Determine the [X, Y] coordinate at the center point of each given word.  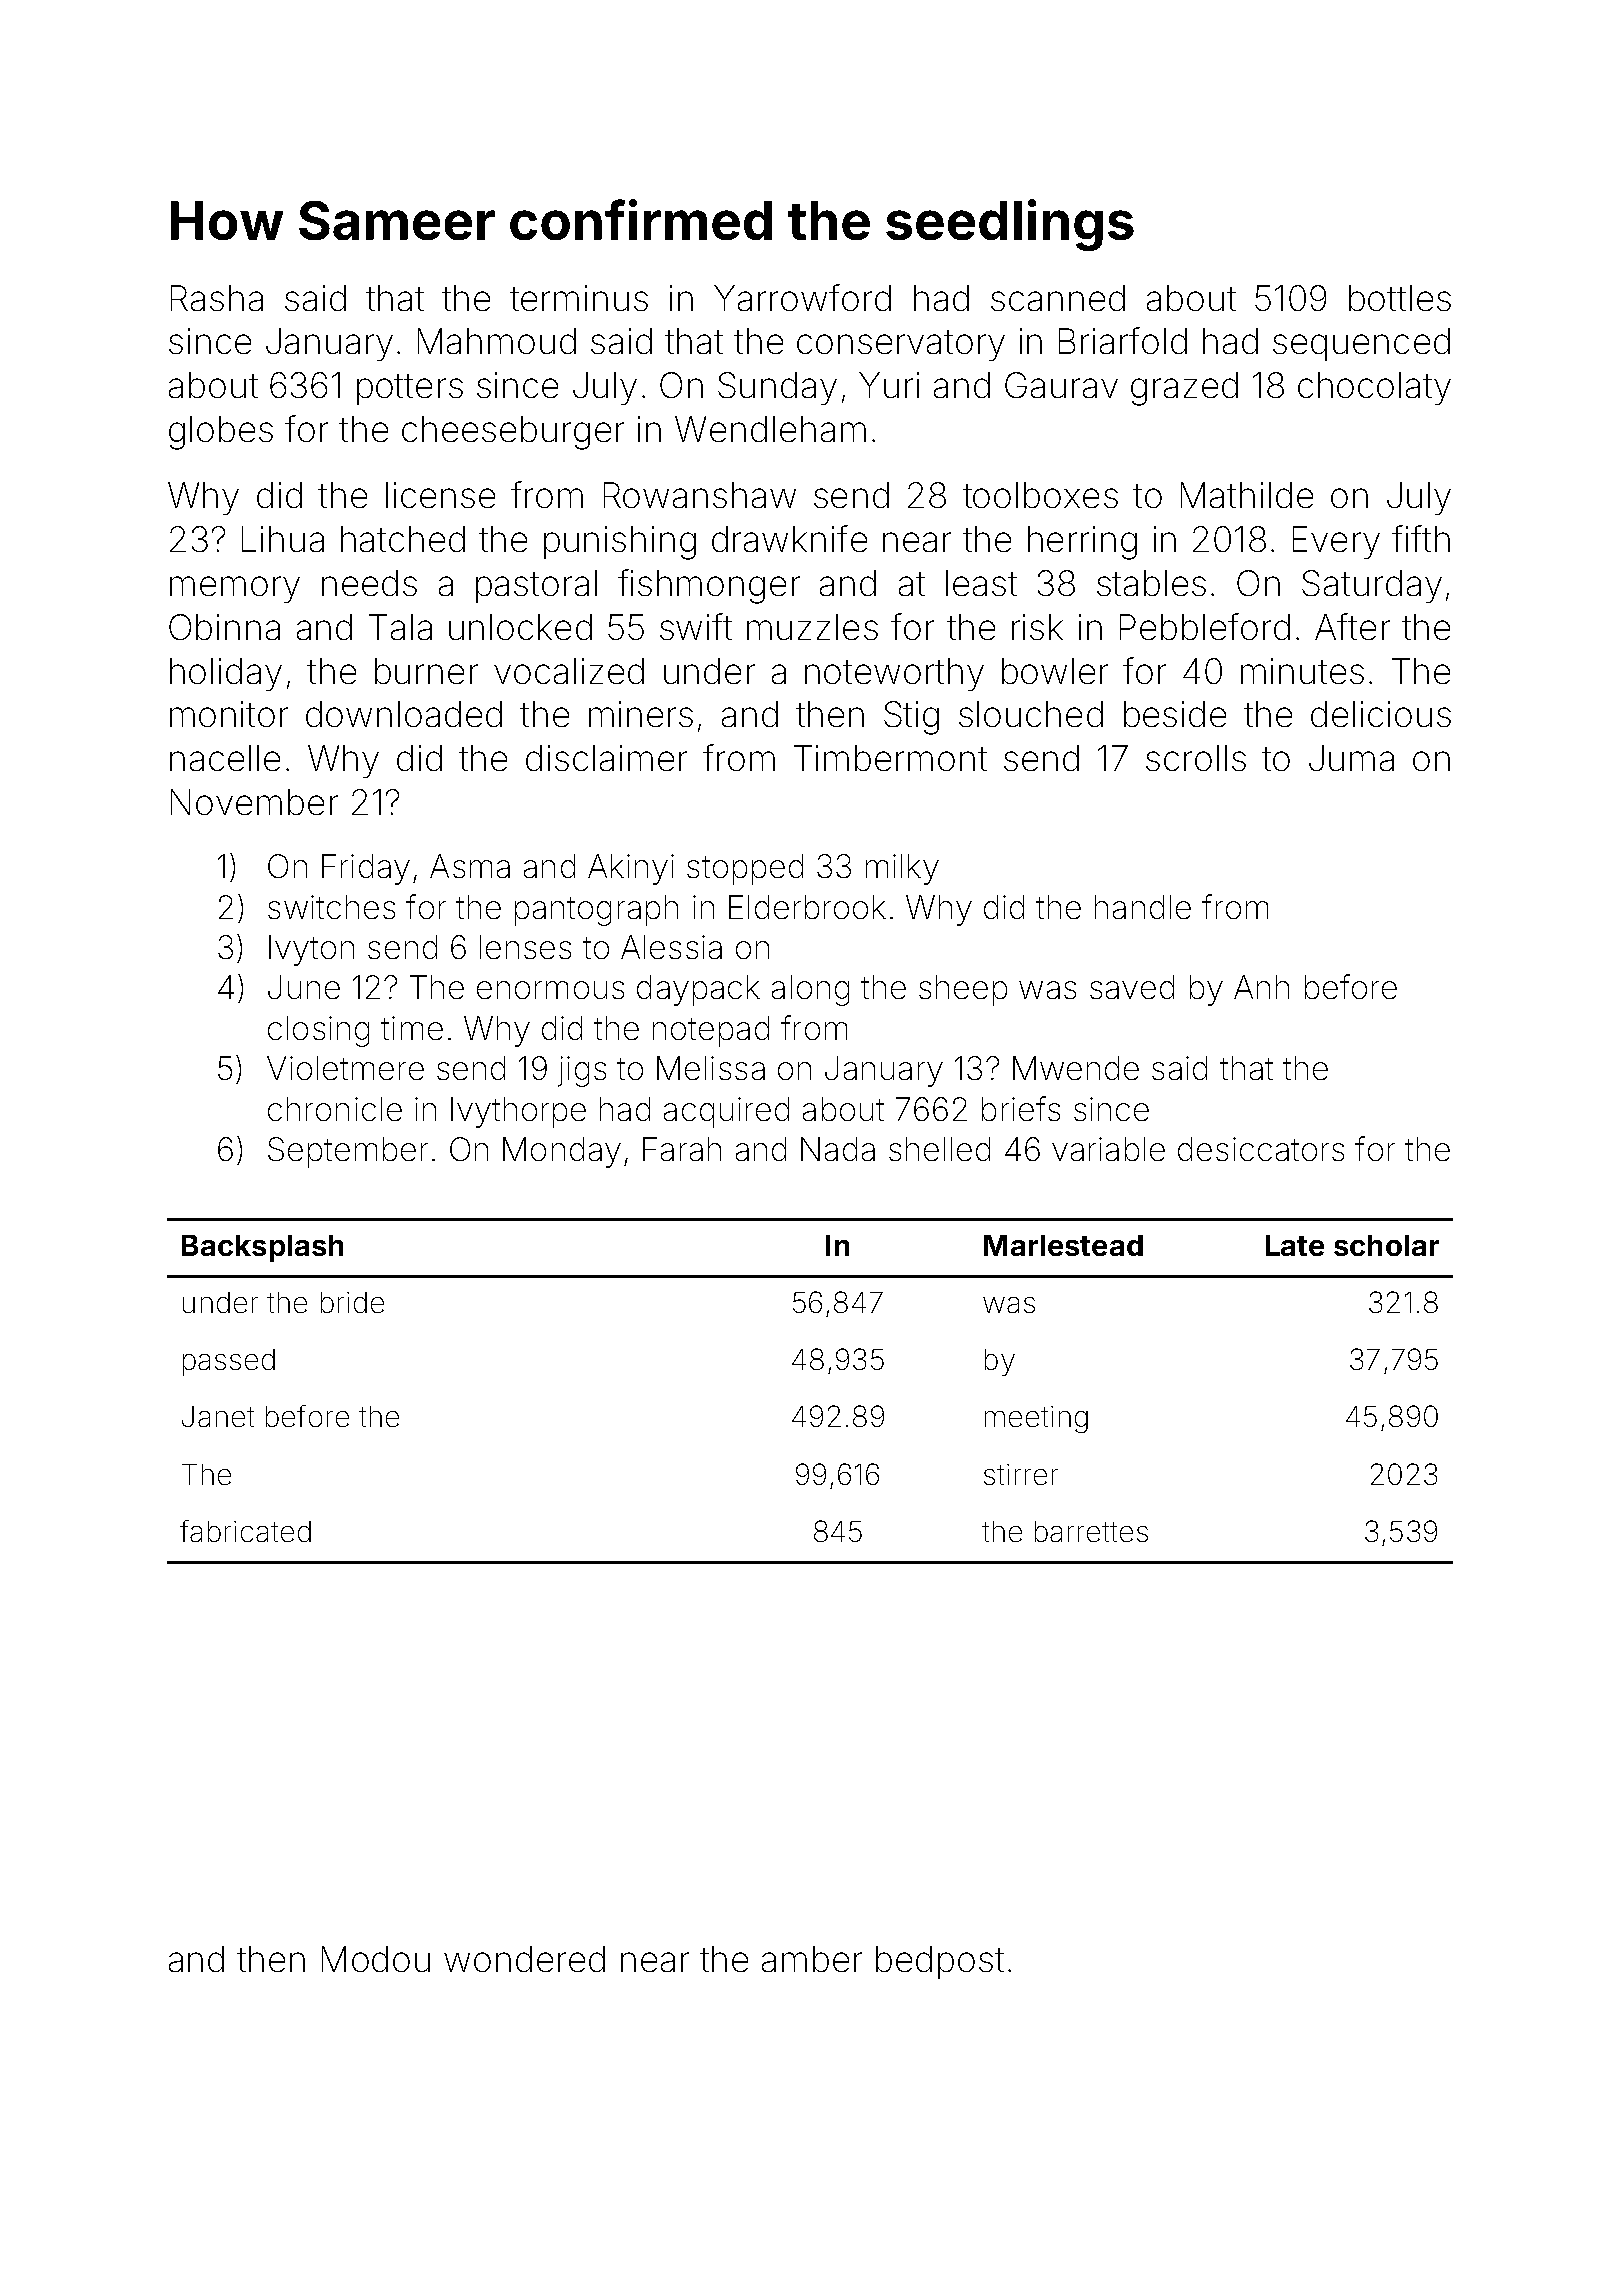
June [304, 987]
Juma [1351, 758]
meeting [1036, 1419]
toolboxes [1040, 495]
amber [812, 1959]
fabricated [245, 1531]
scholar [1386, 1245]
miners [641, 714]
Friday [366, 869]
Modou [376, 1959]
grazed [1184, 389]
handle [1143, 907]
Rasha [217, 298]
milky [902, 869]
